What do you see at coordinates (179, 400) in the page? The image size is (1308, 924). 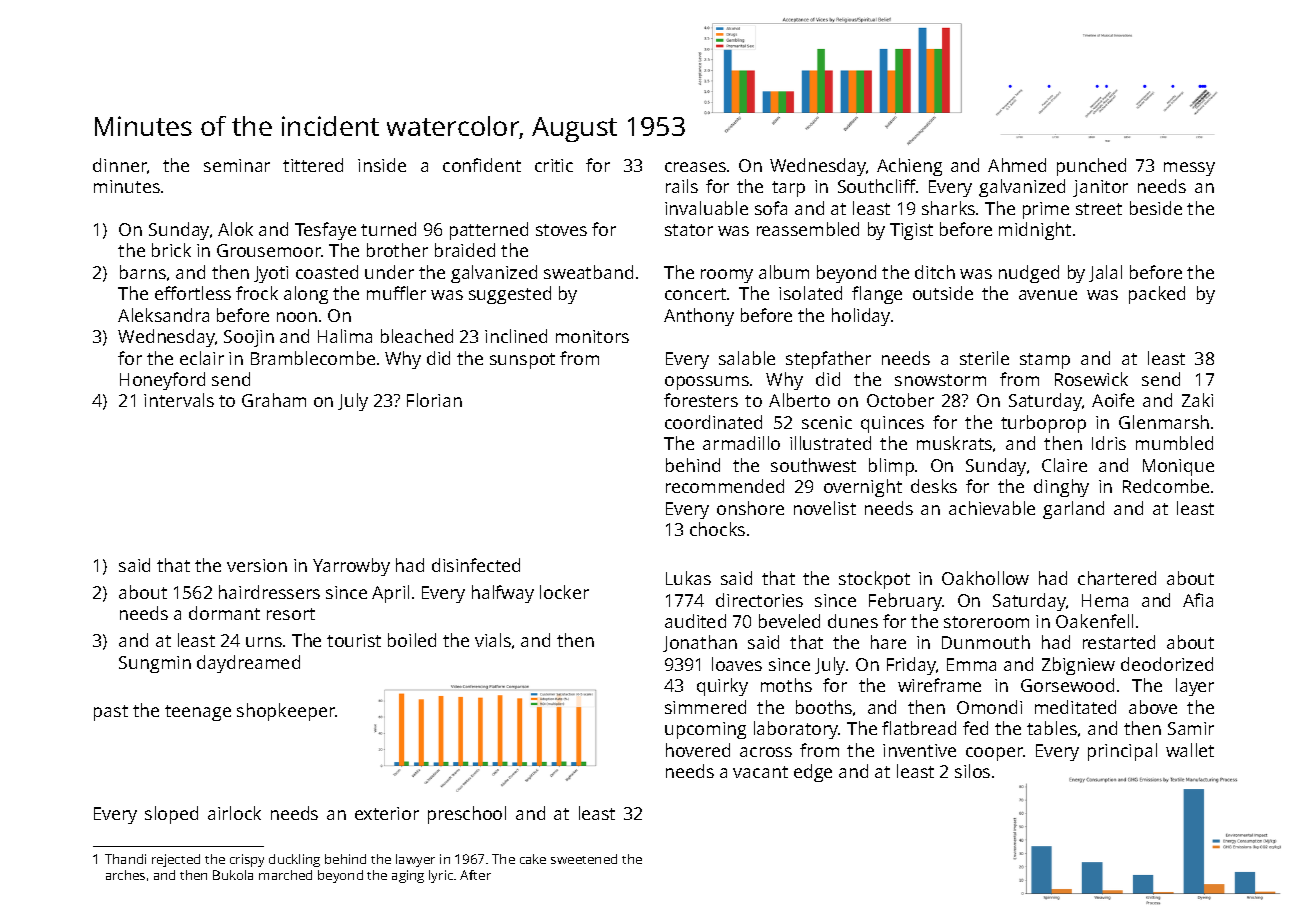 I see `intervals` at bounding box center [179, 400].
